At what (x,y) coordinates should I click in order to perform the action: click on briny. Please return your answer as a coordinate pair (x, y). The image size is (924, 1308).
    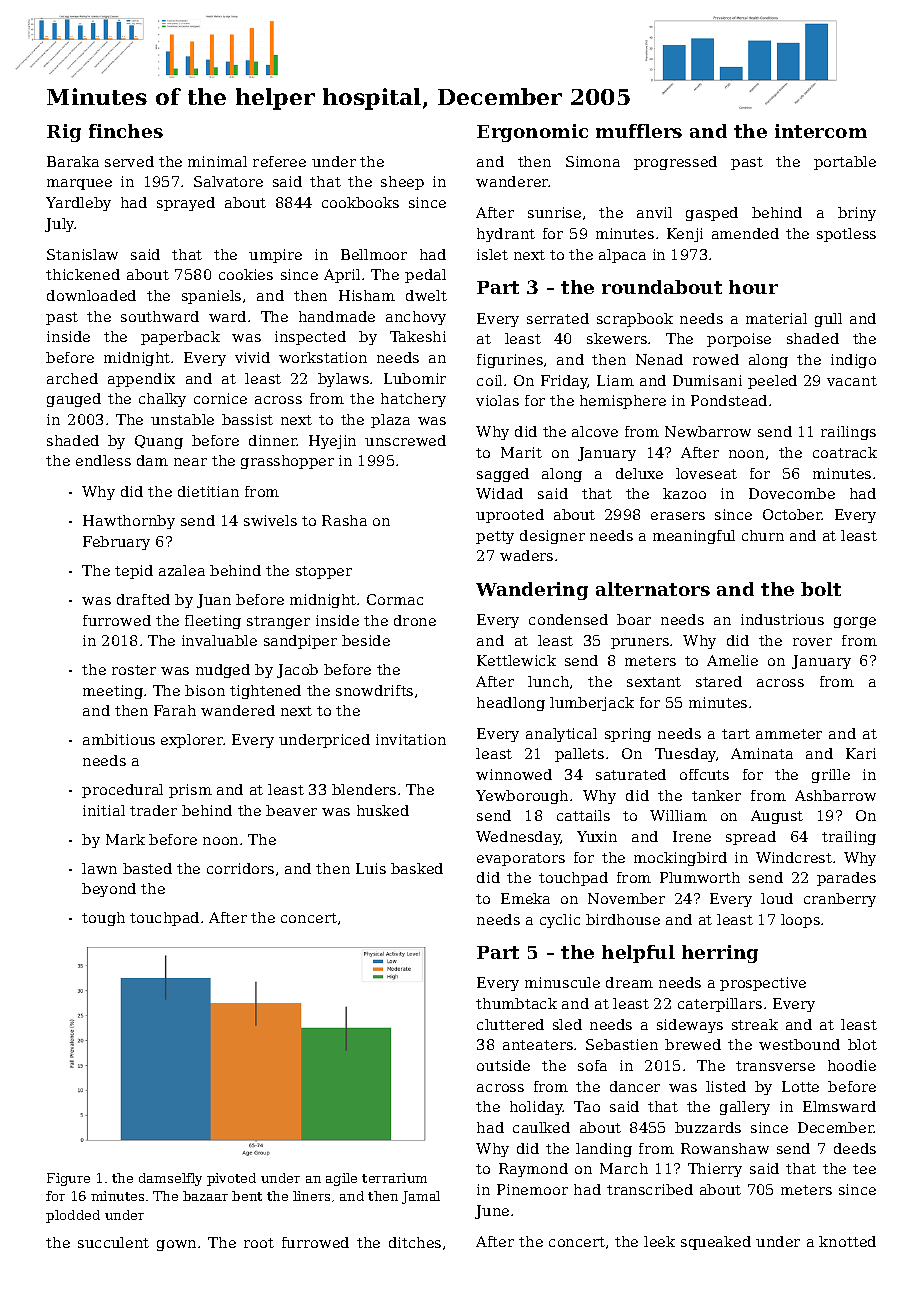
    Looking at the image, I should click on (857, 214).
